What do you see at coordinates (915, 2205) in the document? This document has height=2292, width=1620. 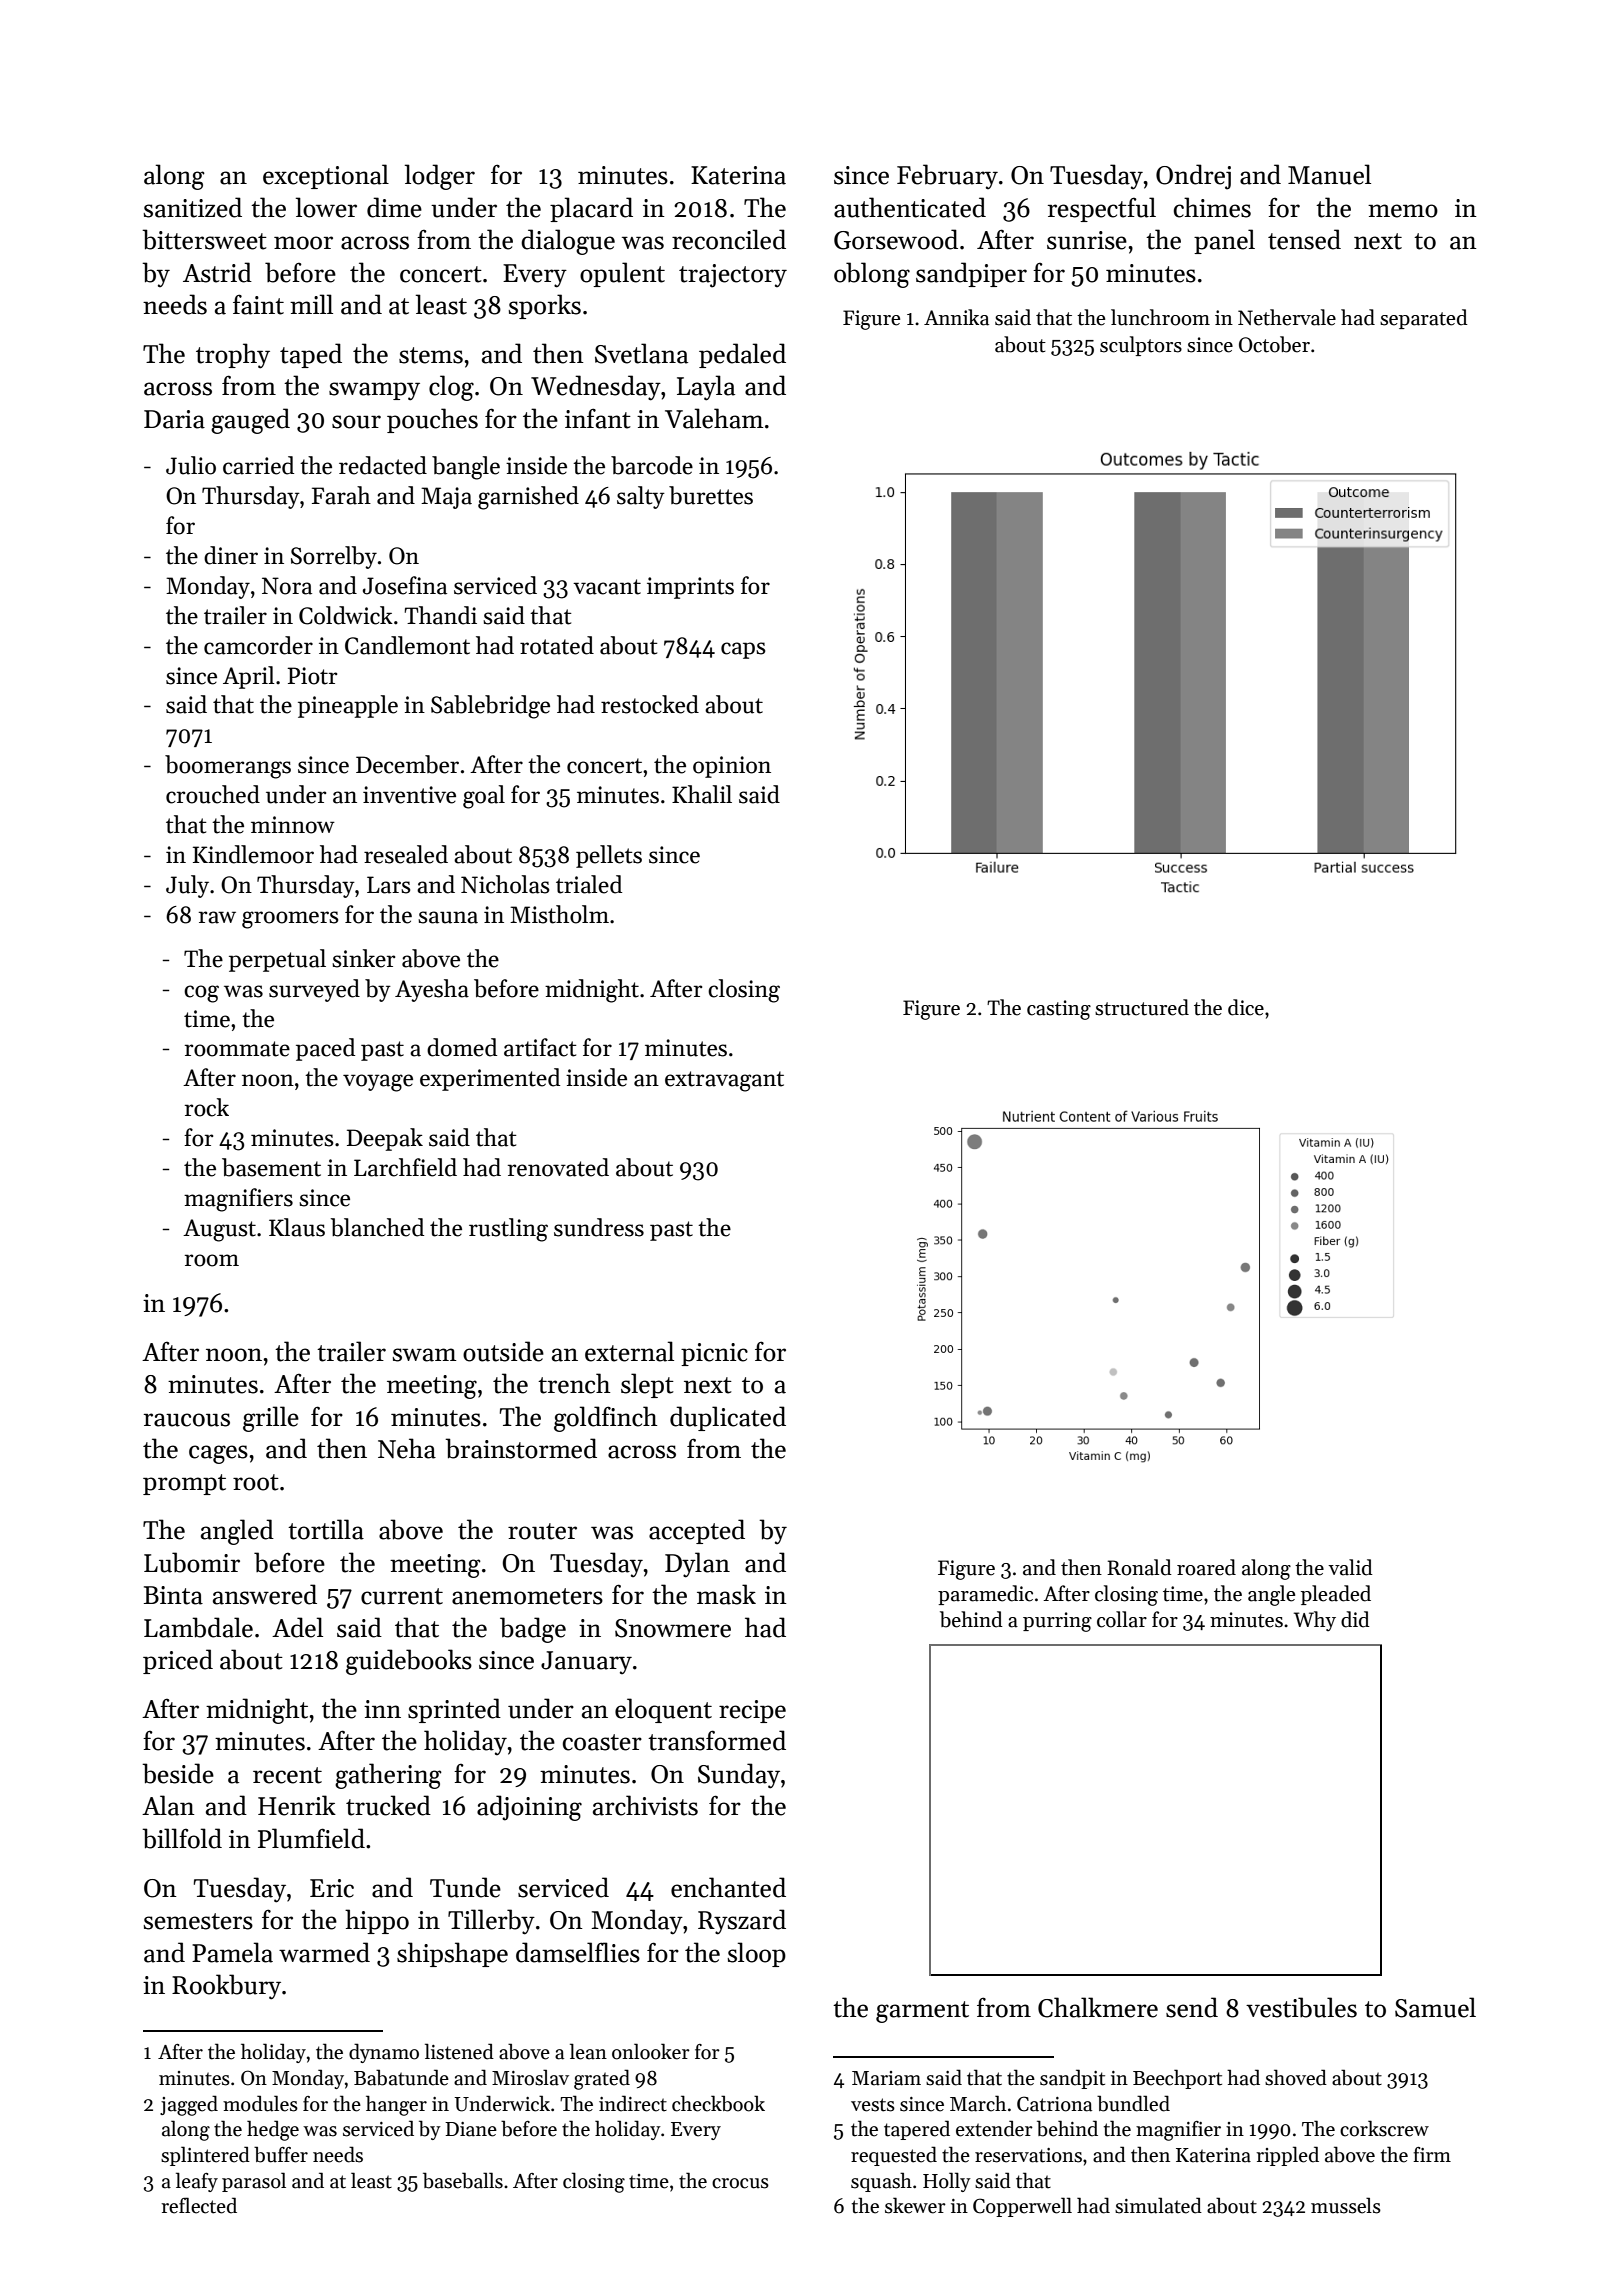 I see `skewer` at bounding box center [915, 2205].
